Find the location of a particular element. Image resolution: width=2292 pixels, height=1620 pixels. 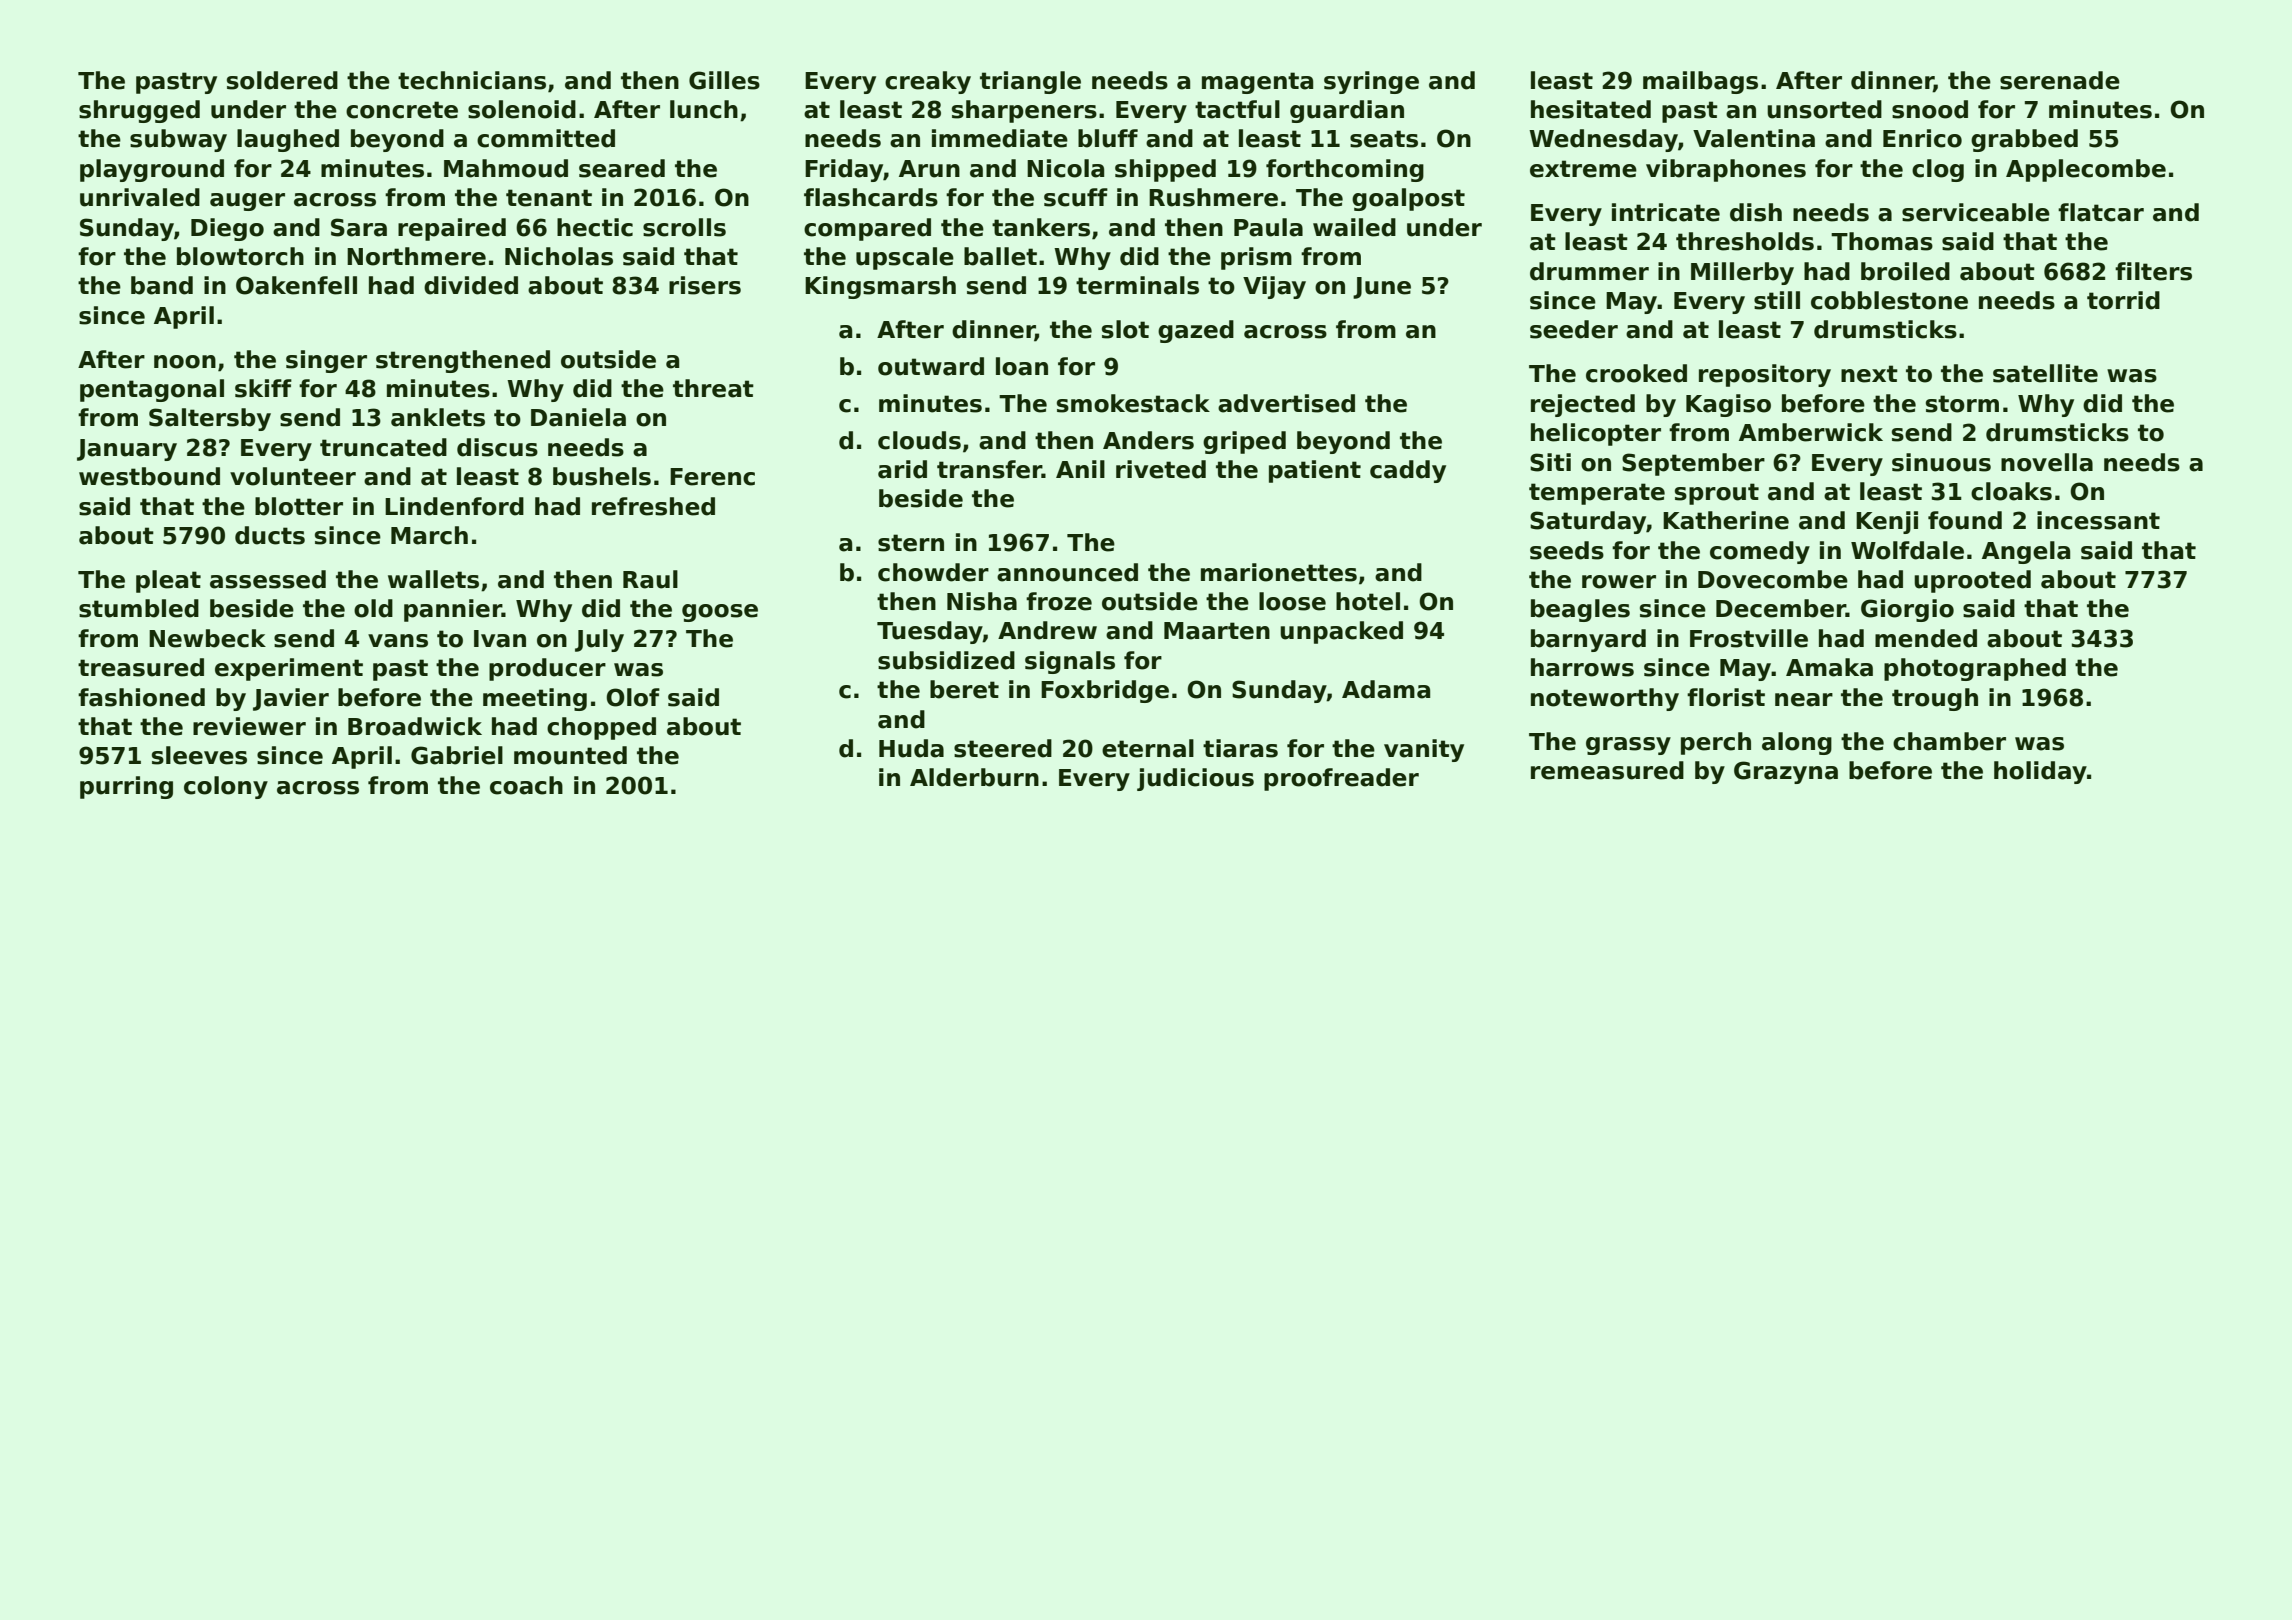

outward is located at coordinates (931, 366).
